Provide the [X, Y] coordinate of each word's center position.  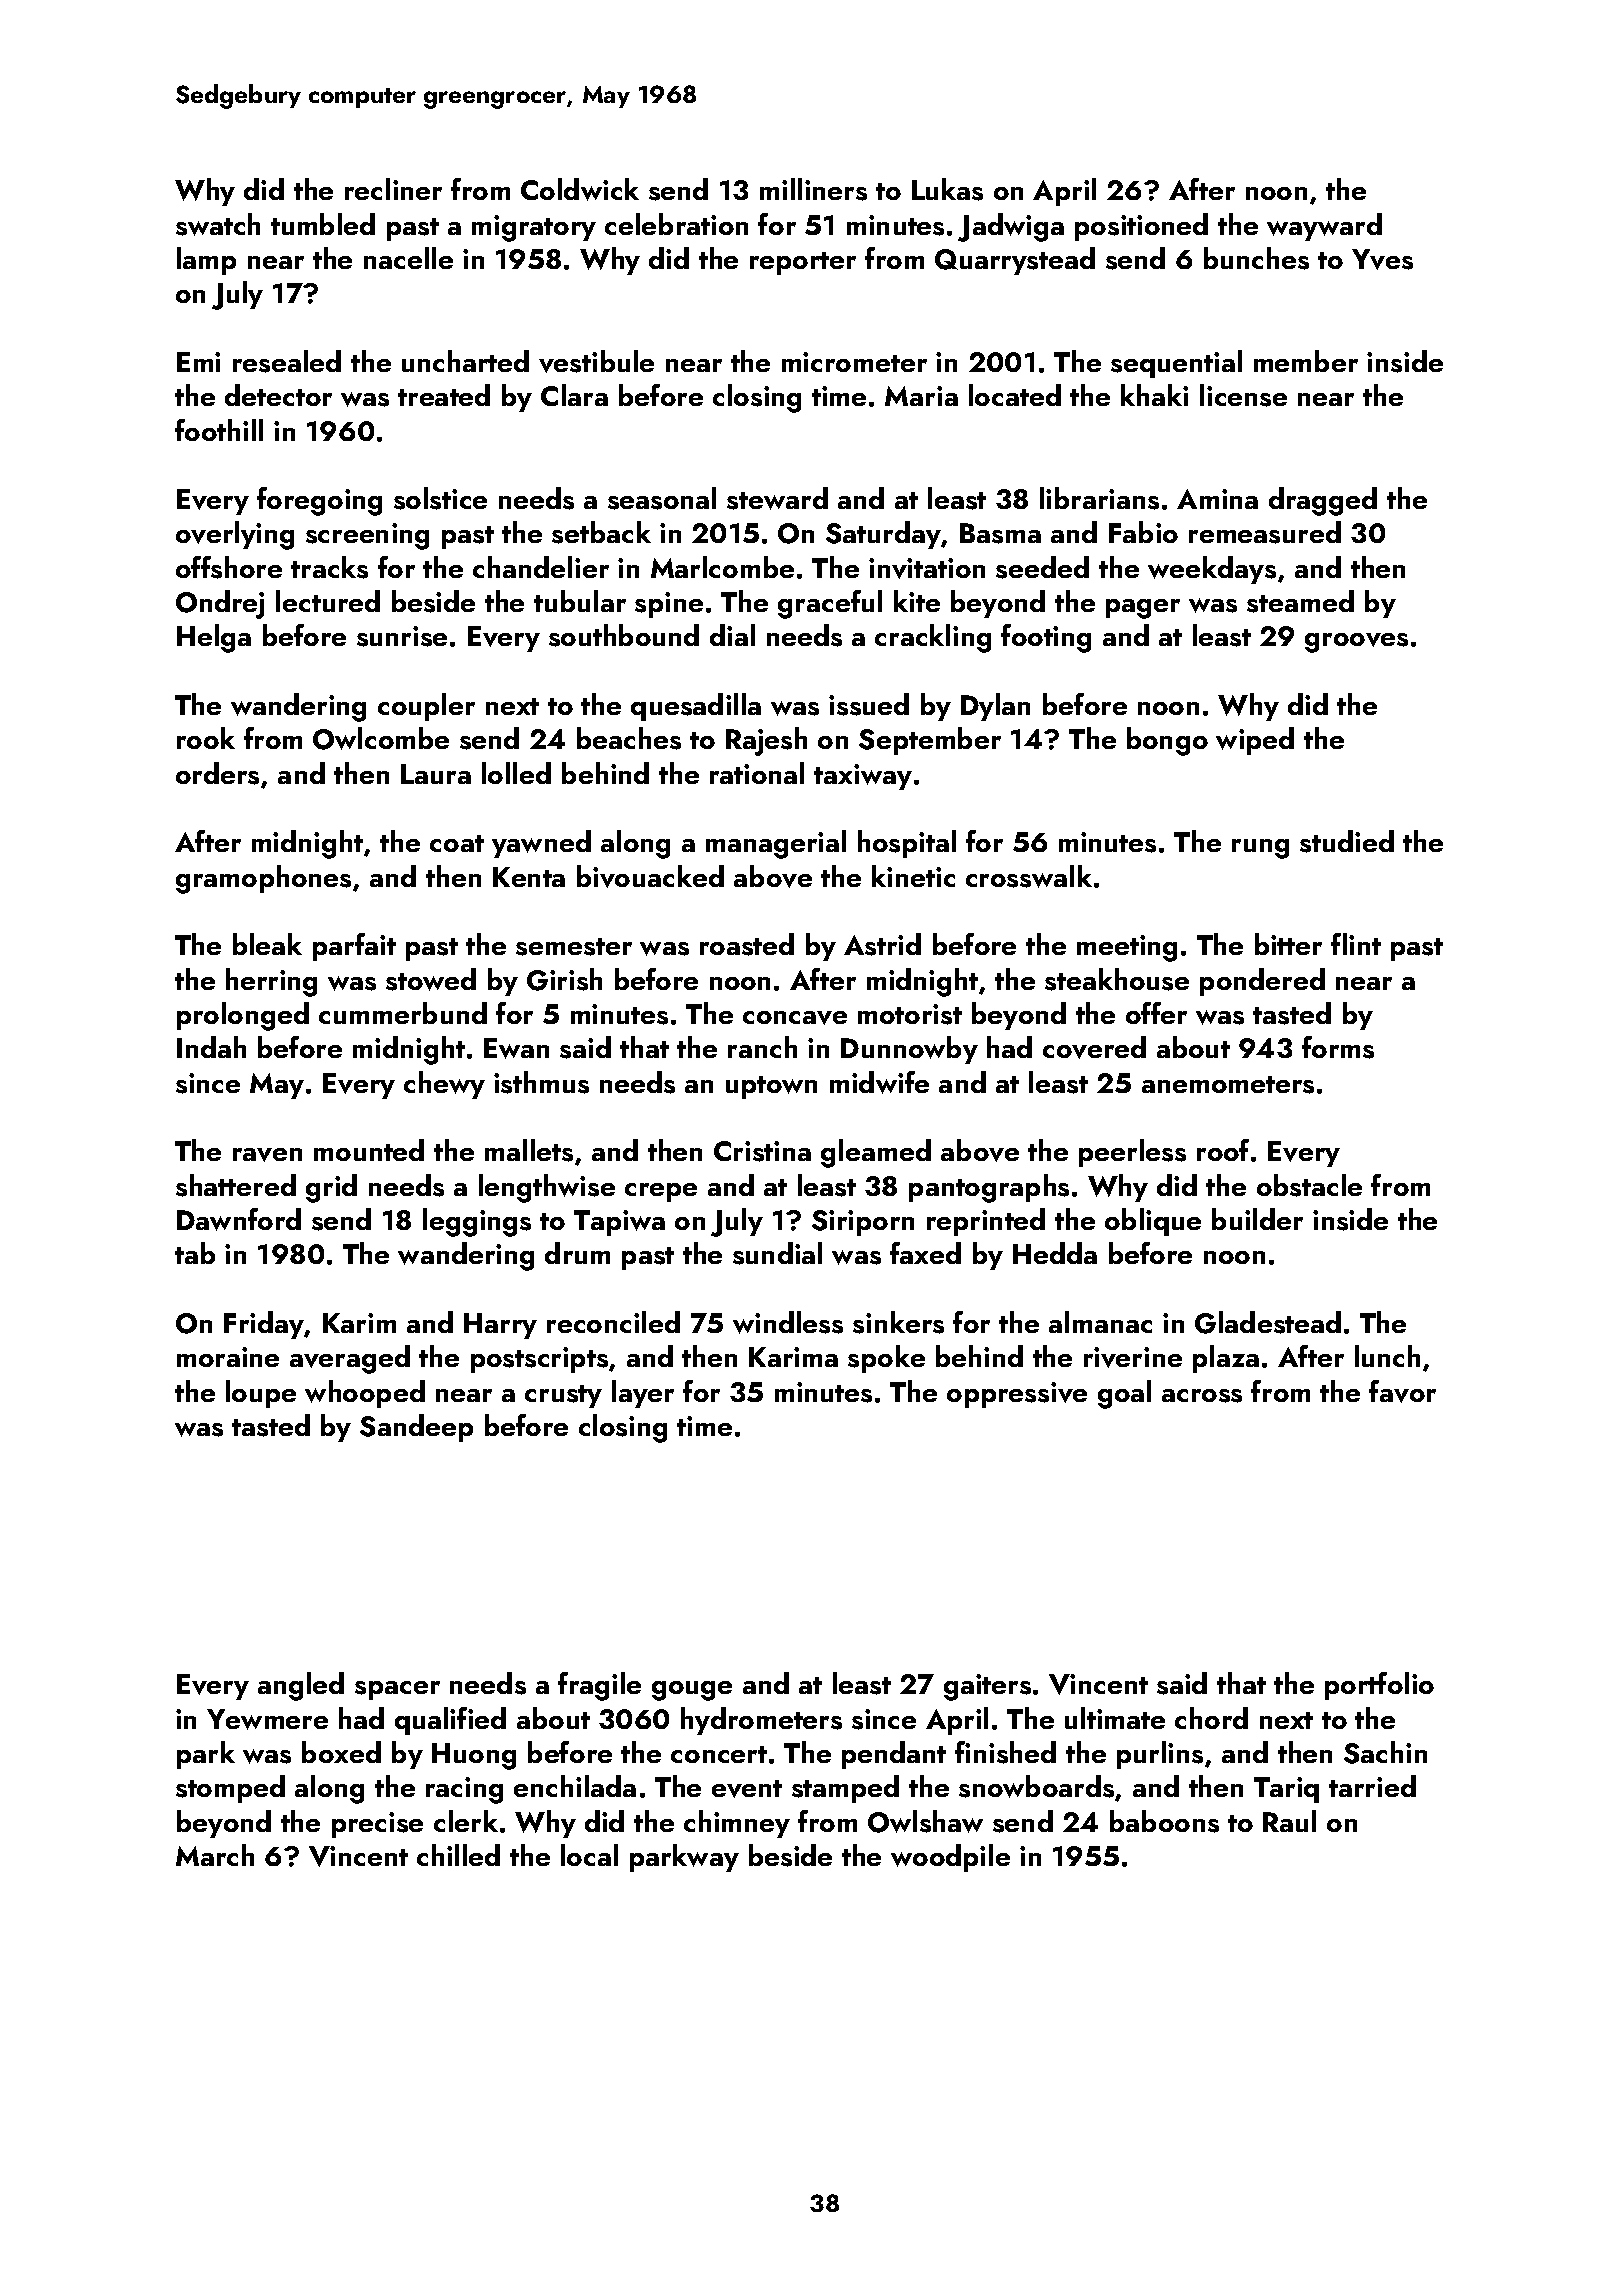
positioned [1141, 227]
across [1202, 1396]
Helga [214, 638]
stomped [230, 1789]
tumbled [323, 224]
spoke [886, 1359]
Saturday [883, 535]
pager [1143, 609]
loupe [261, 1394]
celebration [676, 224]
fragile [599, 1686]
